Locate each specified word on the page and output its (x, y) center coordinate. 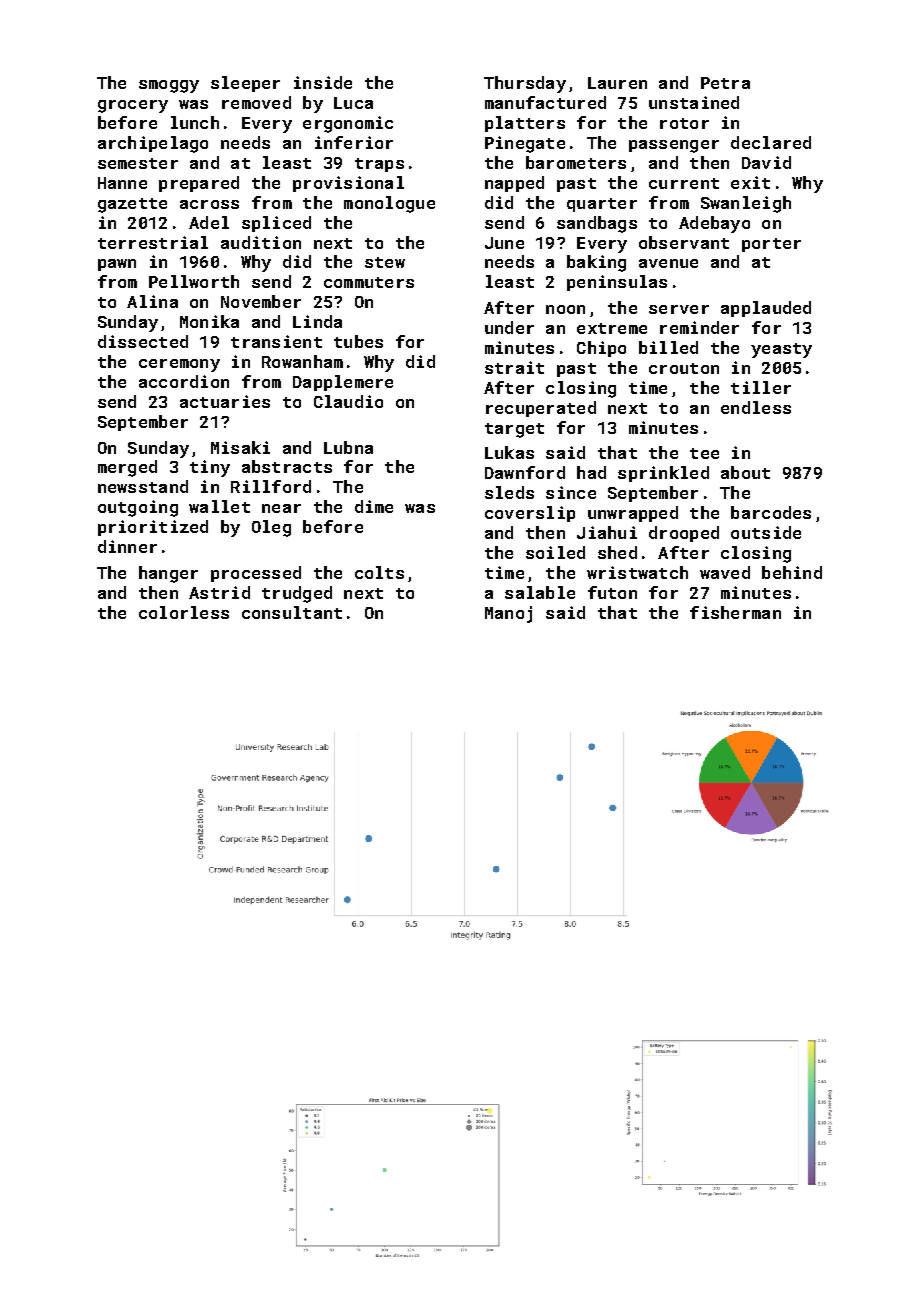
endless (756, 407)
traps (379, 165)
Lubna (348, 447)
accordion (184, 381)
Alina (152, 301)
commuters (369, 282)
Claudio (348, 401)
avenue (668, 263)
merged (127, 468)
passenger (674, 146)
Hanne (122, 183)
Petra (725, 83)
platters (525, 124)
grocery (133, 106)
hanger (168, 574)
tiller (761, 387)
